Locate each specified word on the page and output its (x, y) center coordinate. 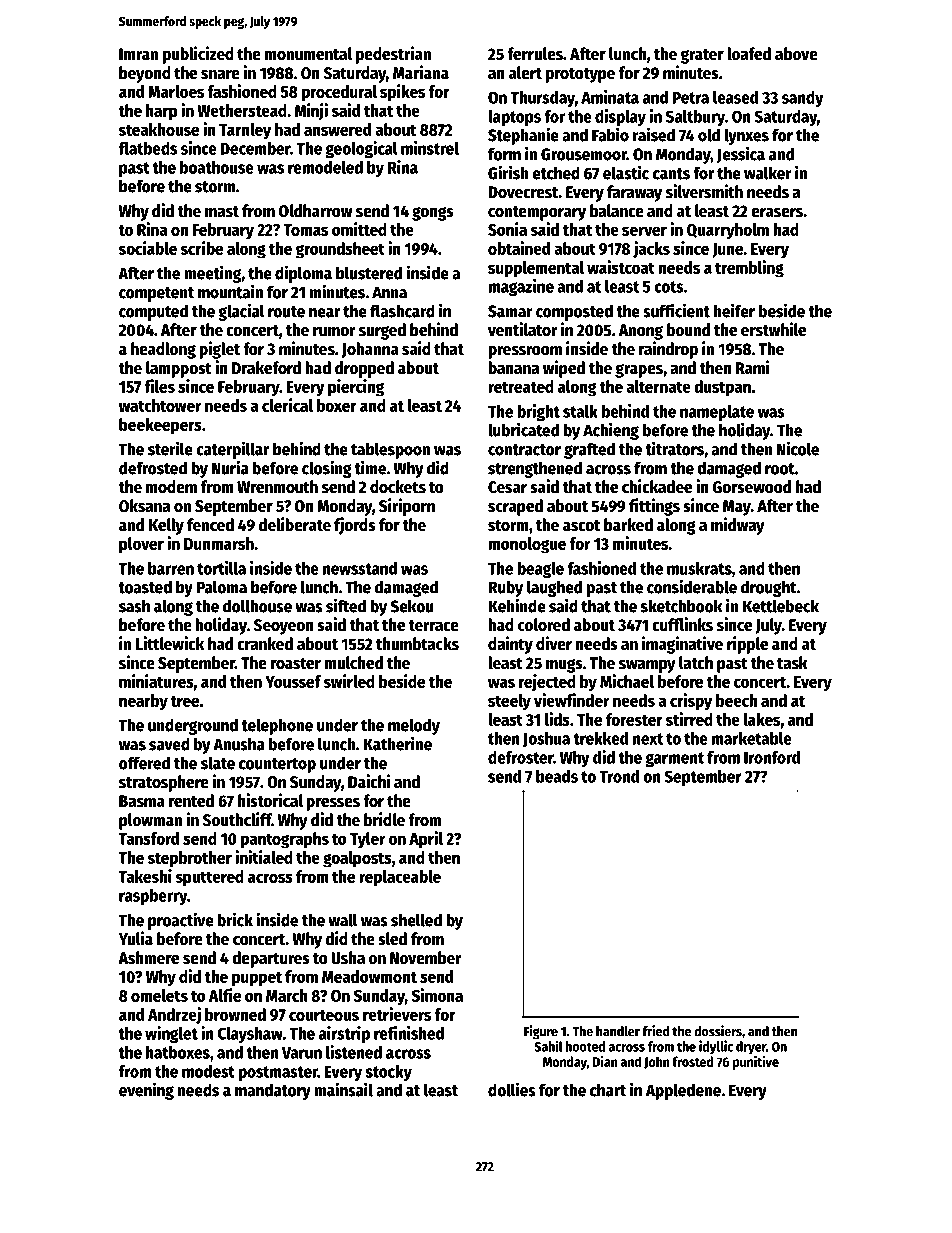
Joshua (546, 739)
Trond (619, 776)
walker (768, 173)
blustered (369, 273)
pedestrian (393, 55)
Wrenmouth (277, 487)
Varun (302, 1053)
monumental (308, 54)
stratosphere (164, 783)
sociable (148, 248)
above (796, 54)
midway (738, 526)
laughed (554, 588)
